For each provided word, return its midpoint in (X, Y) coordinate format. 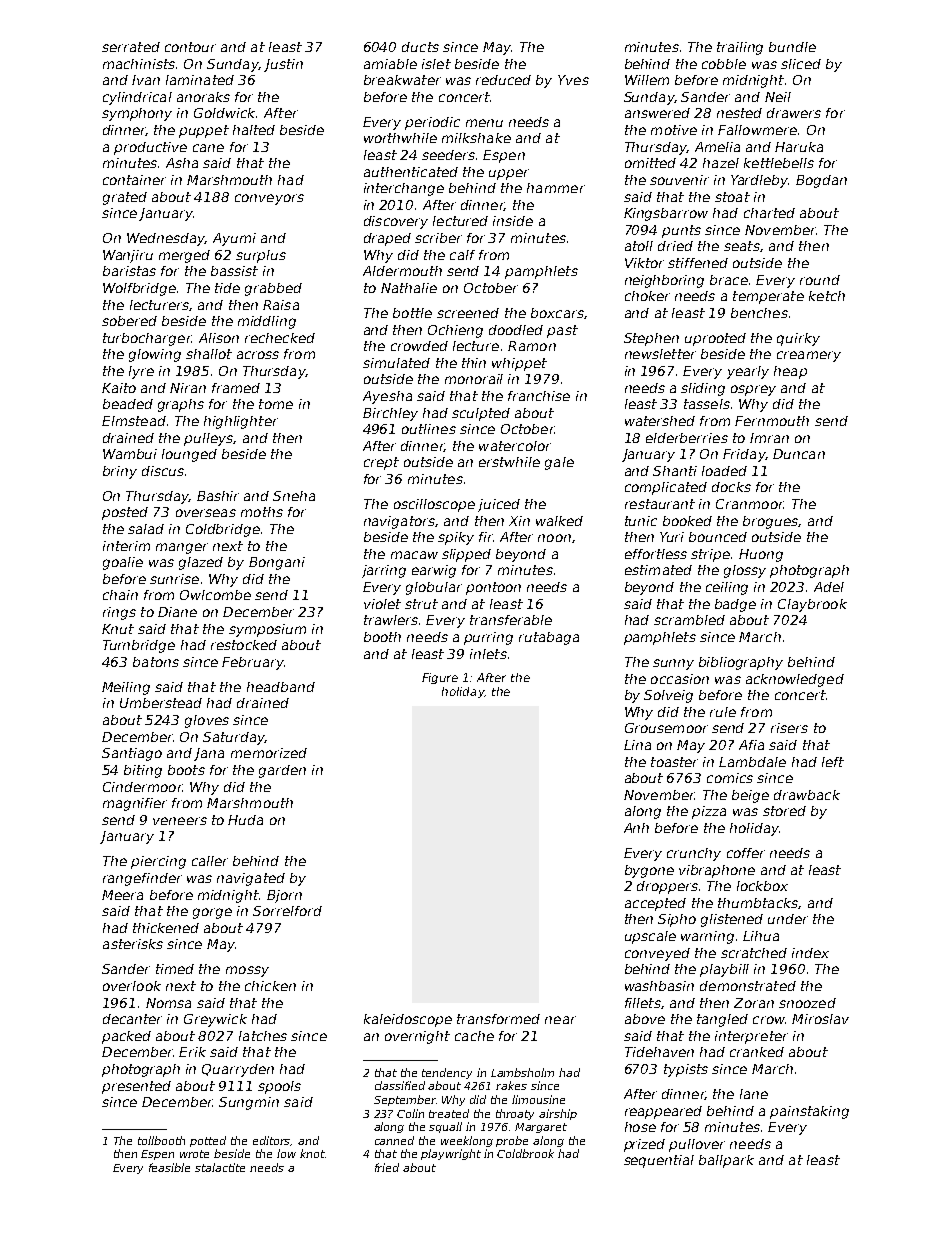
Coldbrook (525, 1153)
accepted (655, 904)
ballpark (726, 1161)
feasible (169, 1167)
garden (282, 771)
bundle (792, 47)
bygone (649, 871)
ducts (420, 47)
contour (190, 47)
